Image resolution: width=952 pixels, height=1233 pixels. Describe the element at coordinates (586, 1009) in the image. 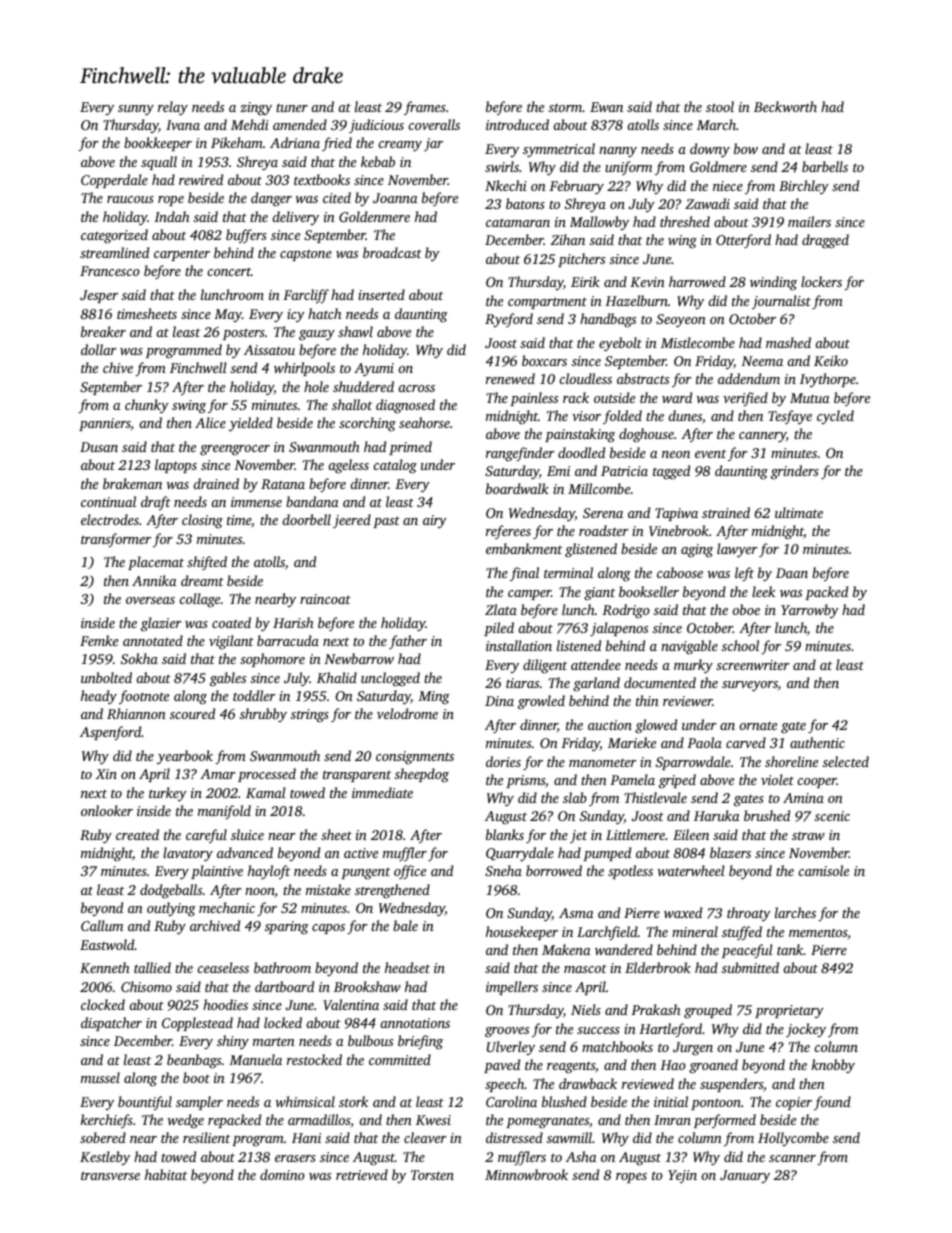

I see `Niels` at that location.
